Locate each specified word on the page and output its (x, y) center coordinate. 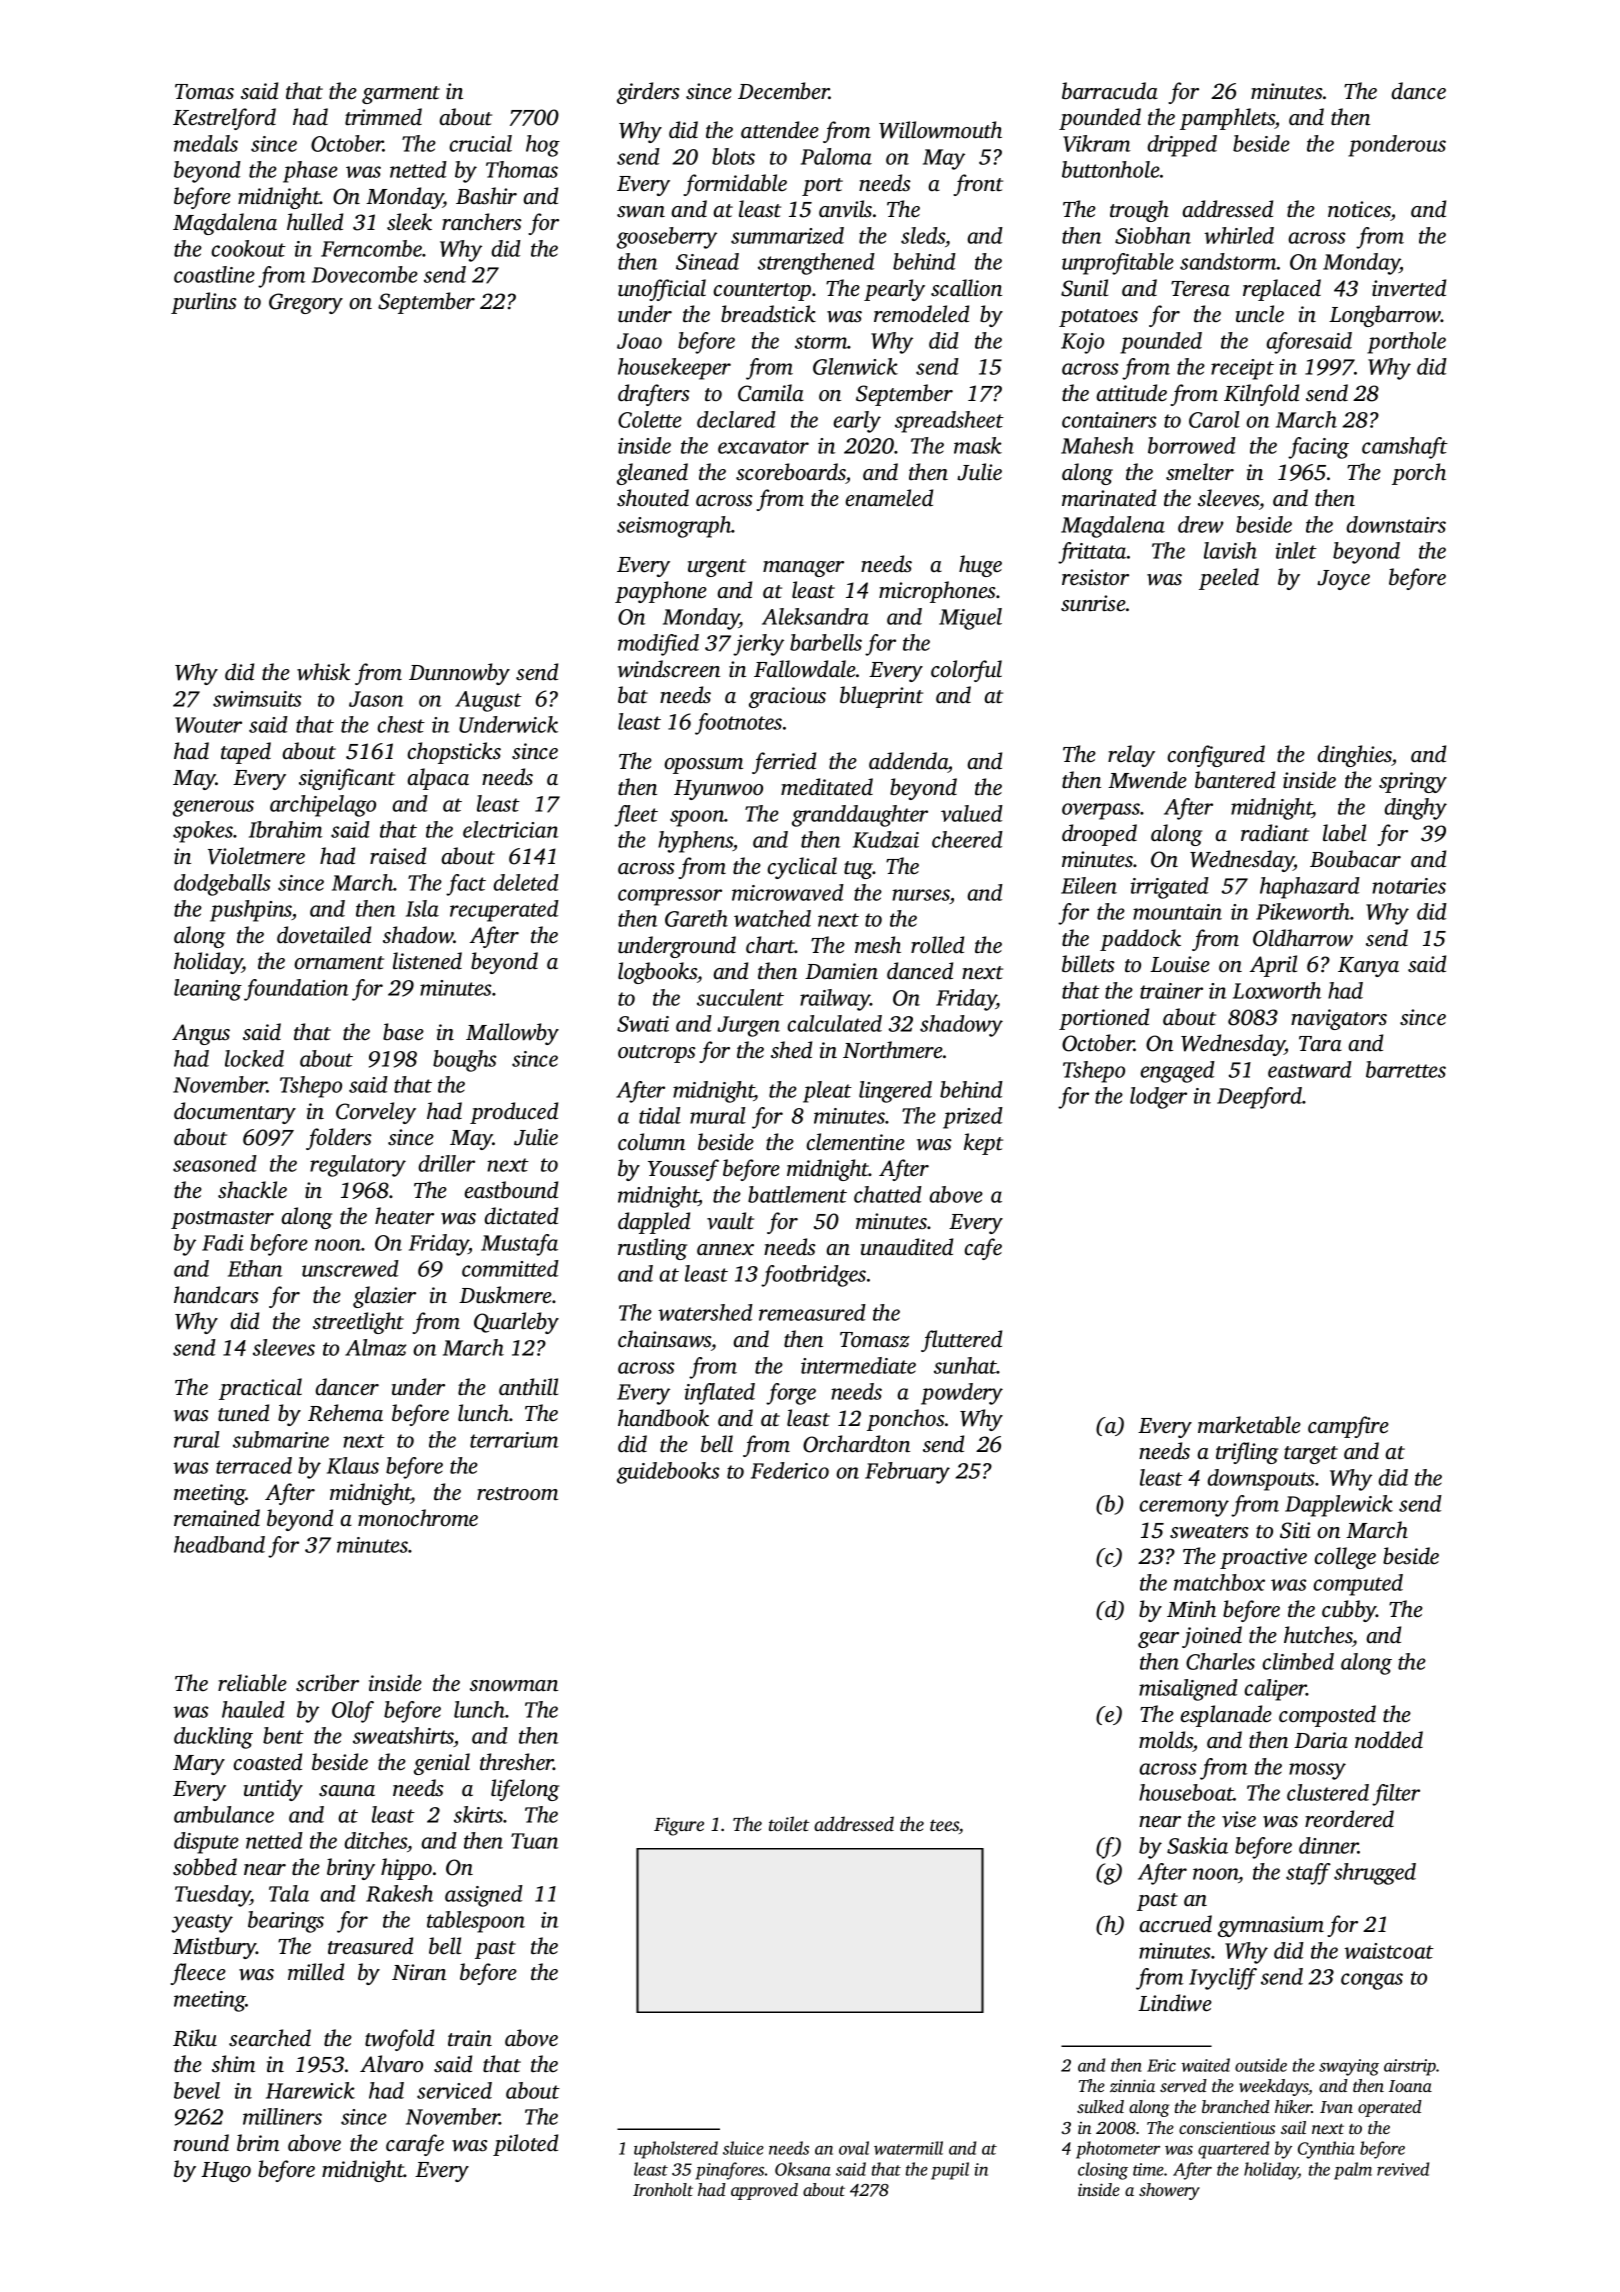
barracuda (1110, 91)
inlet (1296, 550)
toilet (789, 1823)
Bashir (486, 196)
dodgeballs (222, 885)
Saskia (1197, 1845)
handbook (663, 1418)
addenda (908, 761)
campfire (1348, 1427)
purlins (204, 303)
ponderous (1397, 146)
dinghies (1354, 756)
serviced (454, 2090)
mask (978, 445)
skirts (478, 1814)
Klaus (353, 1465)
